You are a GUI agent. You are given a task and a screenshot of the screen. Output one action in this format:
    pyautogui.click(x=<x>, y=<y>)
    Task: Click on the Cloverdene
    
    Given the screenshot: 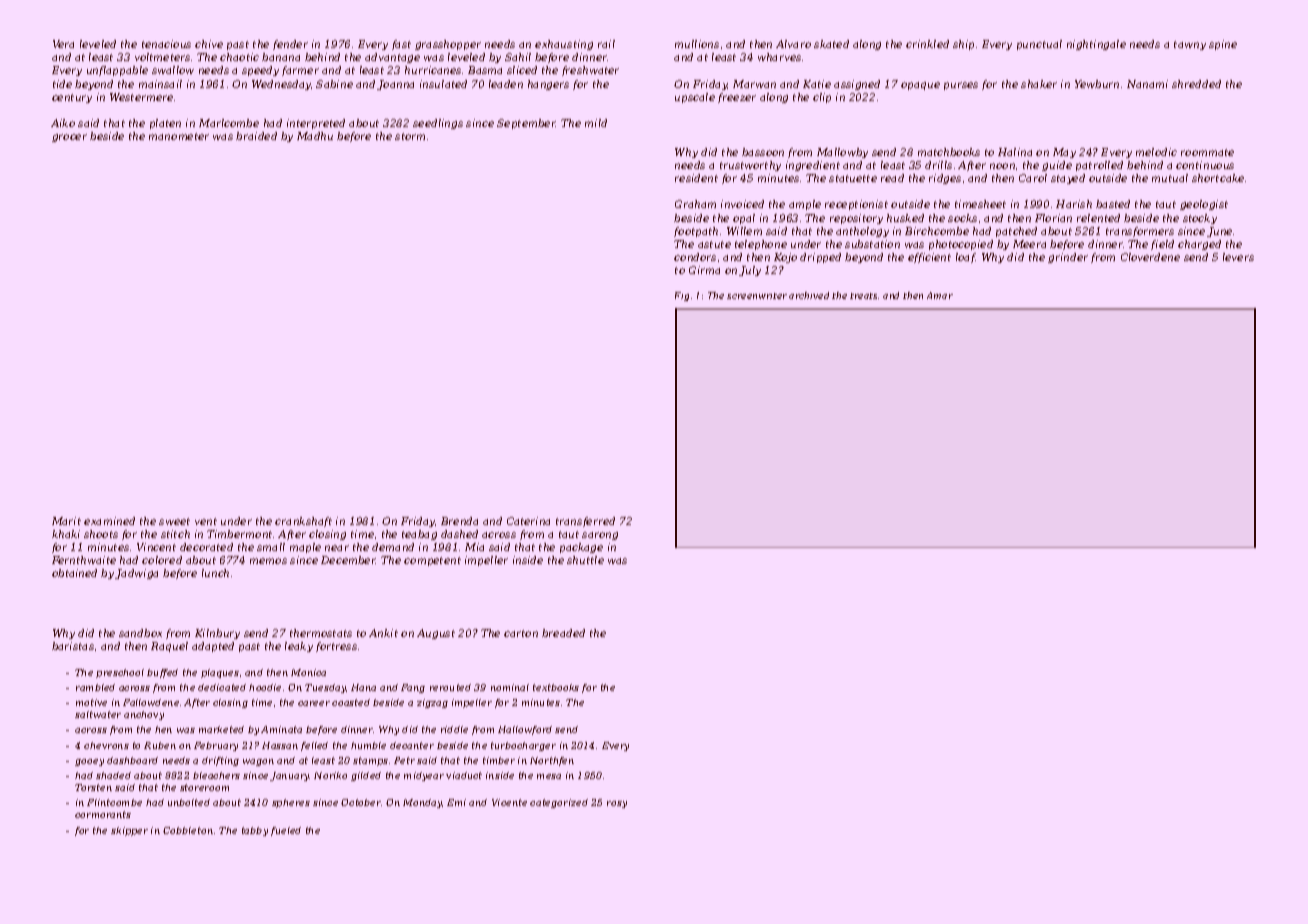 What is the action you would take?
    pyautogui.click(x=1150, y=257)
